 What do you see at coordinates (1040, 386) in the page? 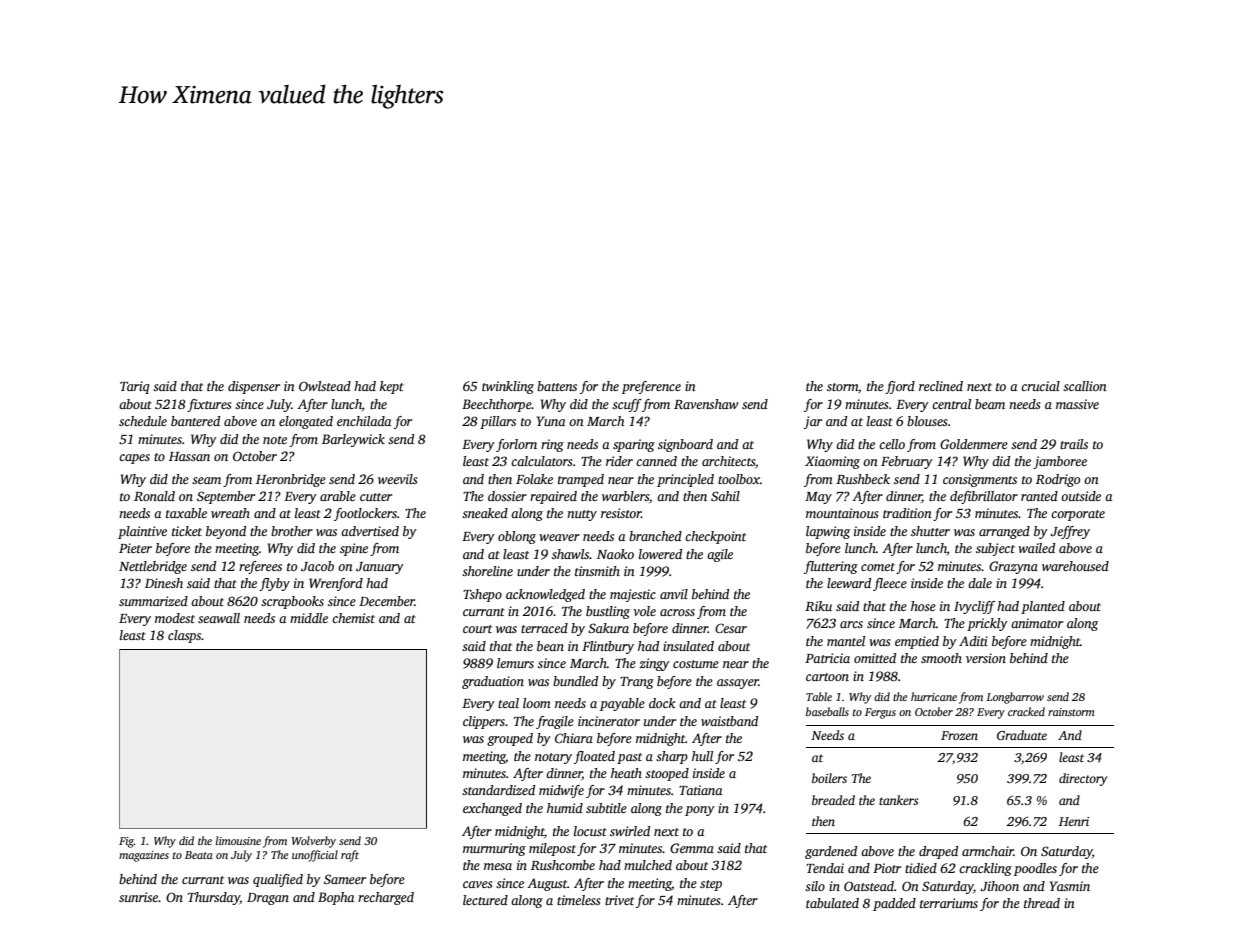
I see `crucial` at bounding box center [1040, 386].
